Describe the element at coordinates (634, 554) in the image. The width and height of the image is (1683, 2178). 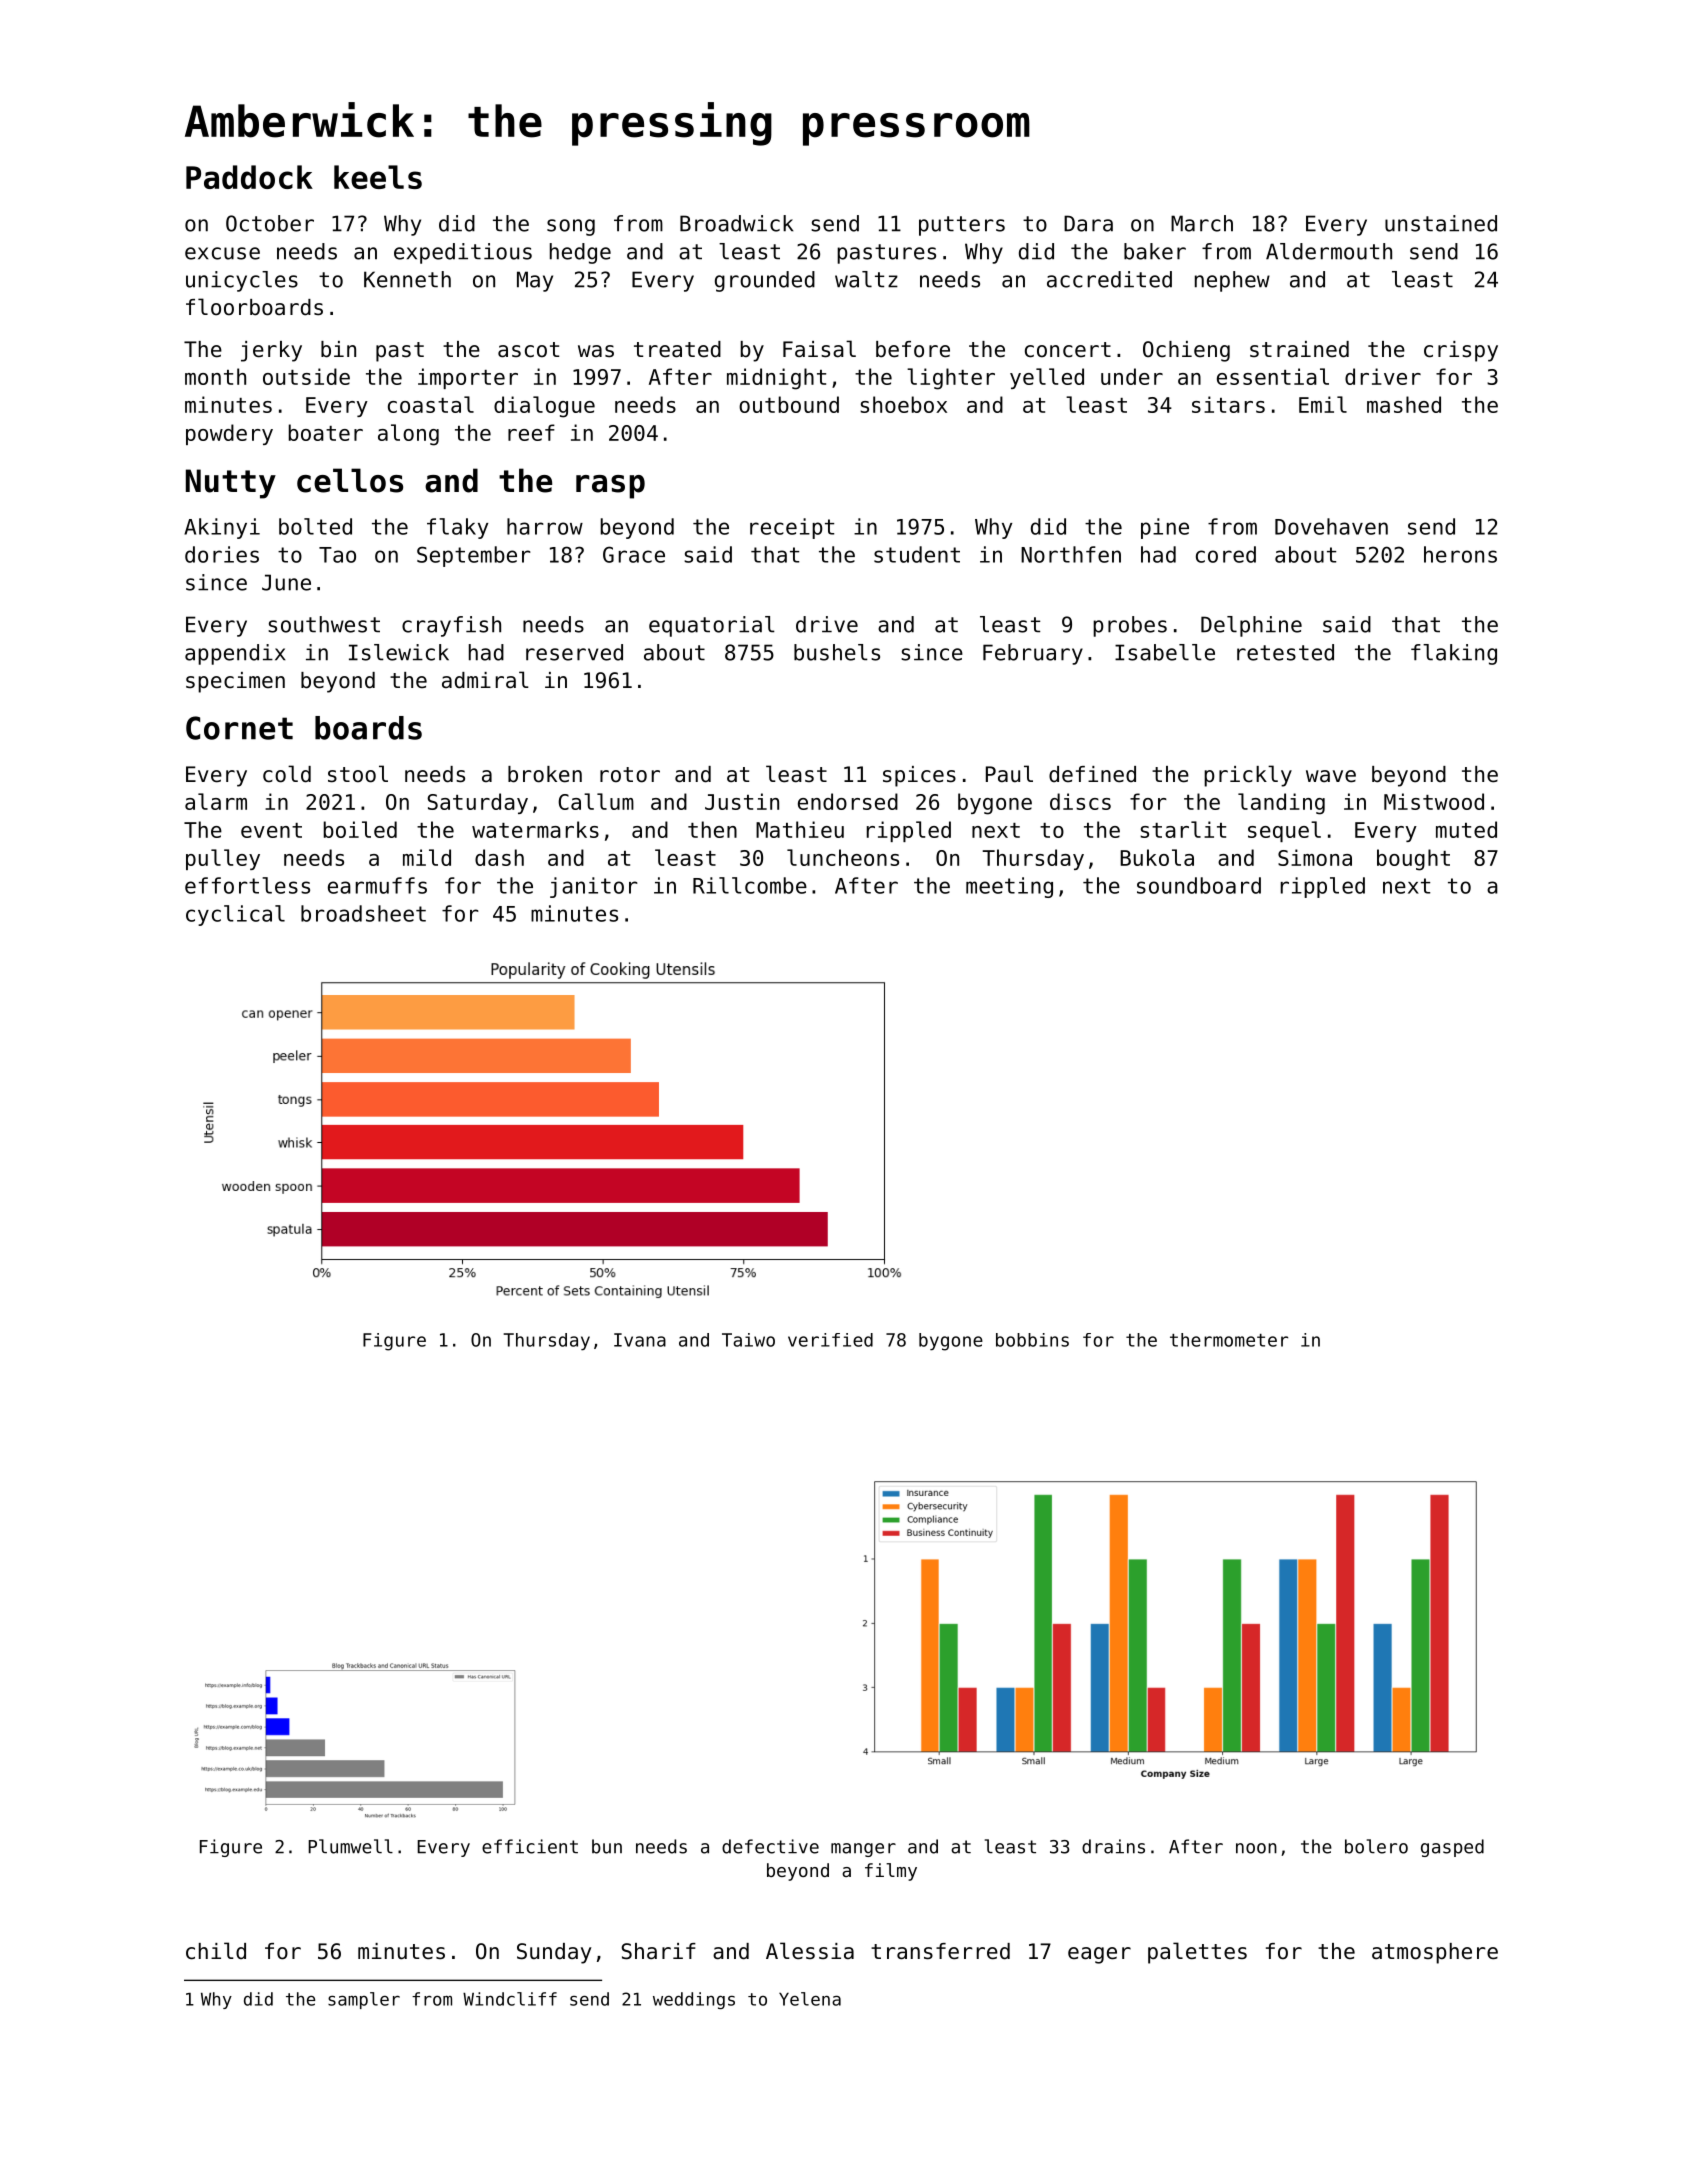
I see `Grace` at that location.
